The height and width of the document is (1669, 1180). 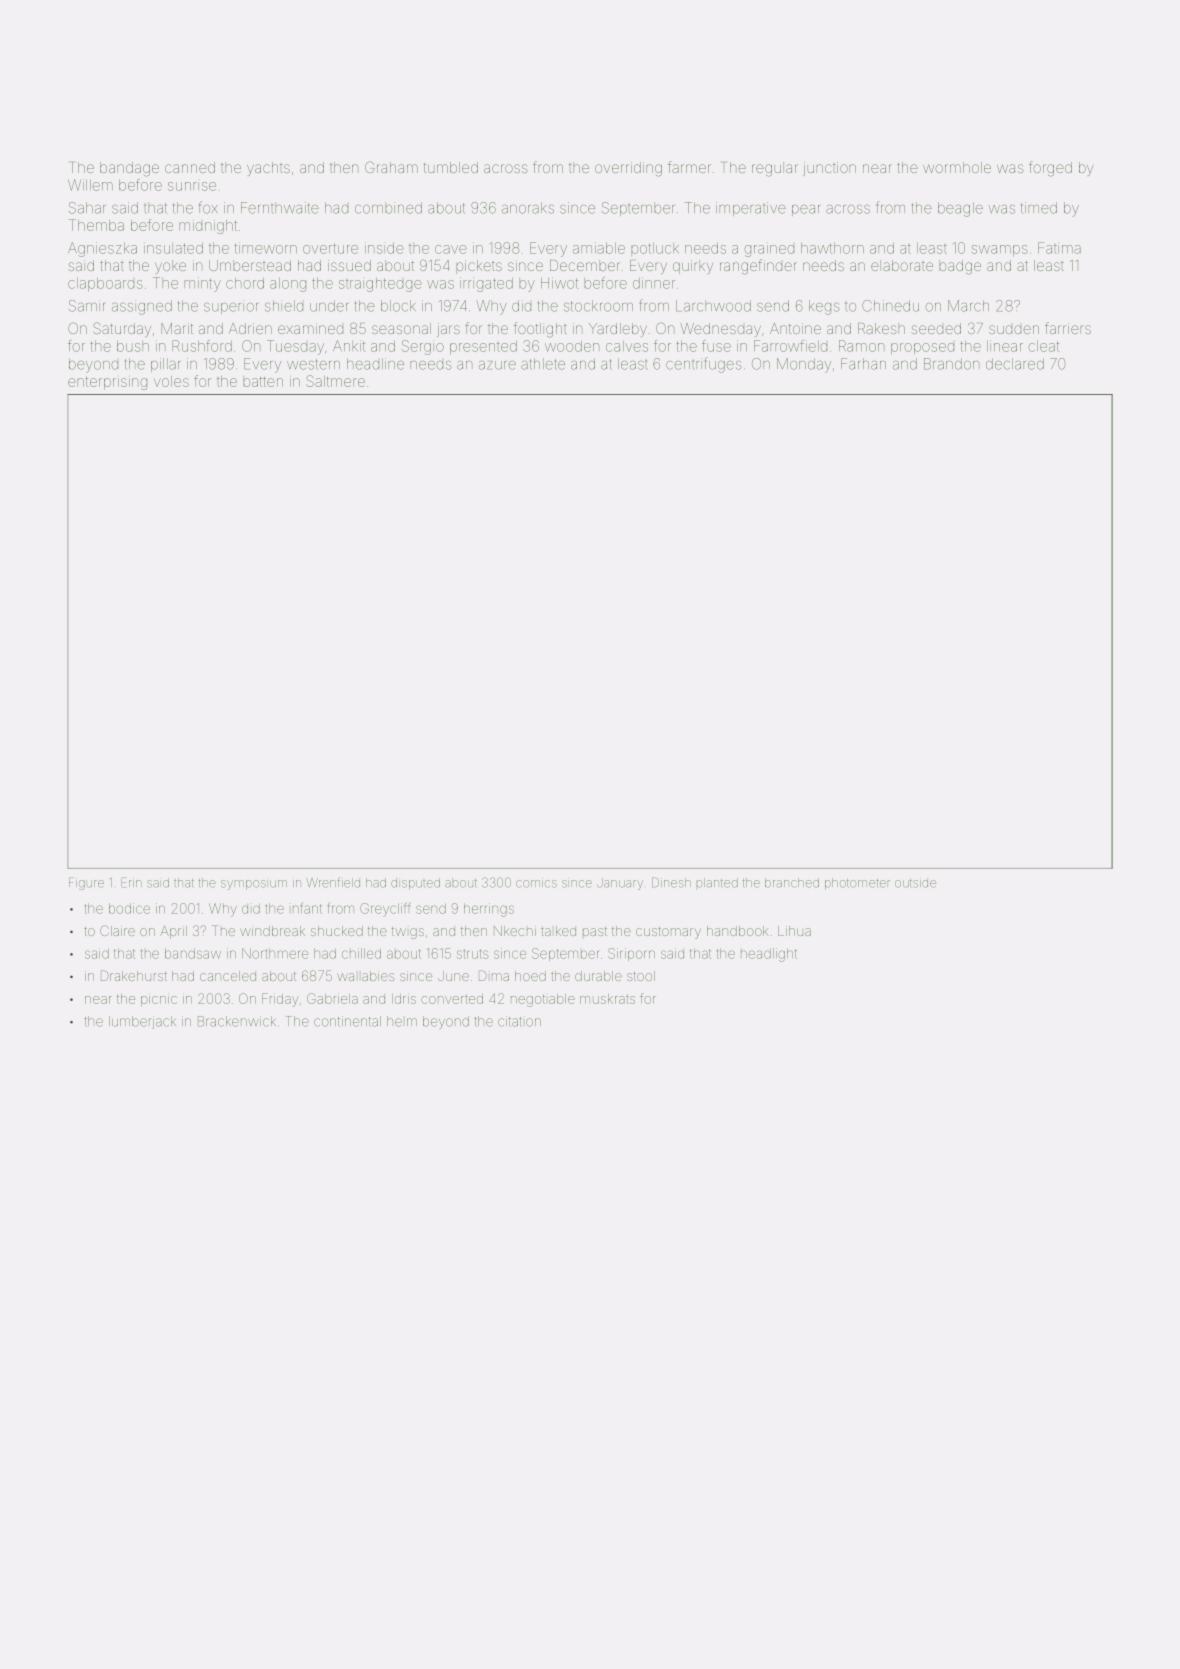 I want to click on declared, so click(x=1015, y=364).
